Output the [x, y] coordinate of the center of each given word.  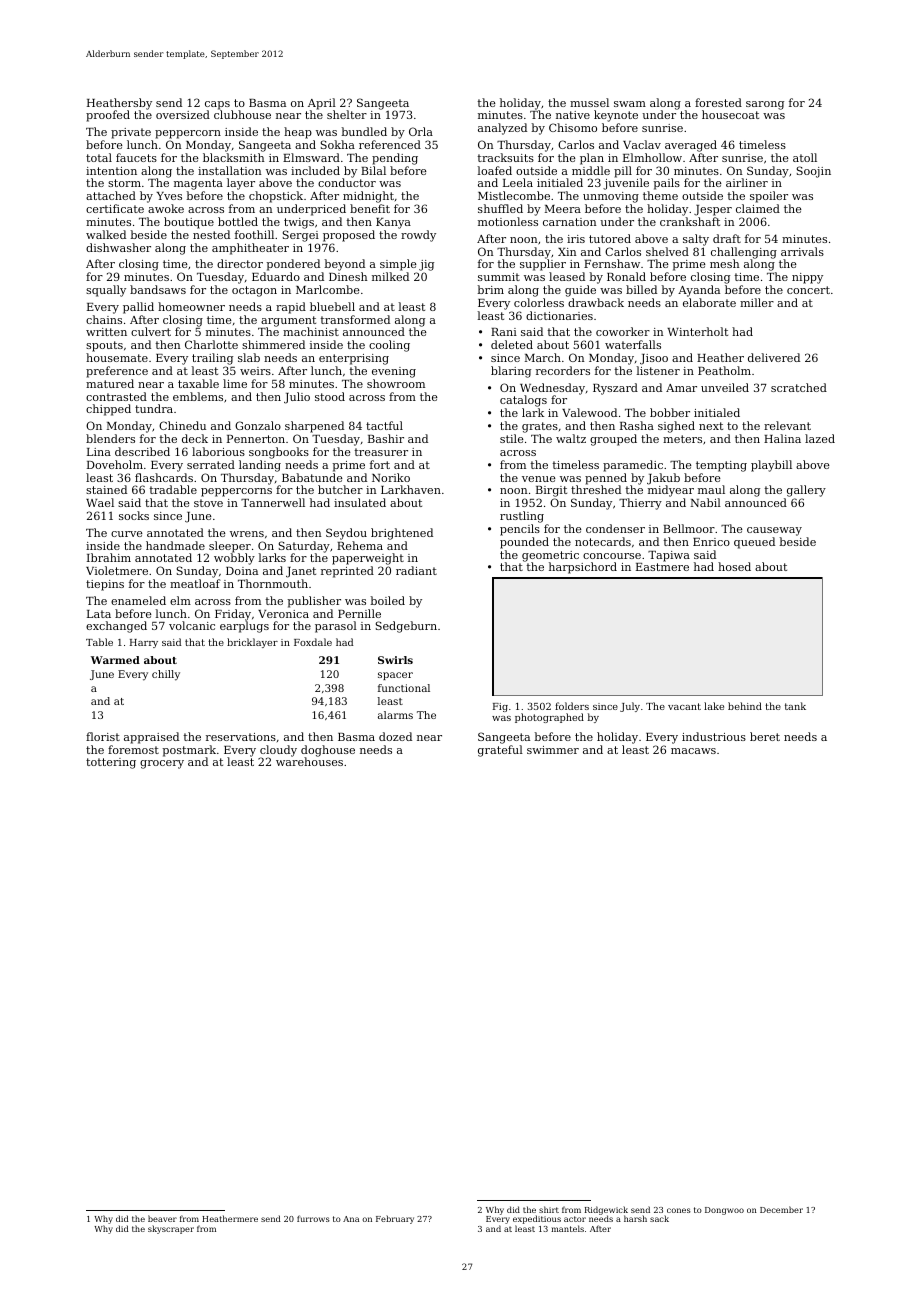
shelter [347, 114]
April [322, 104]
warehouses [309, 761]
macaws [693, 751]
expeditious [537, 1219]
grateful [500, 751]
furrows [313, 1218]
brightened [402, 534]
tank [795, 706]
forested [718, 102]
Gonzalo [258, 425]
